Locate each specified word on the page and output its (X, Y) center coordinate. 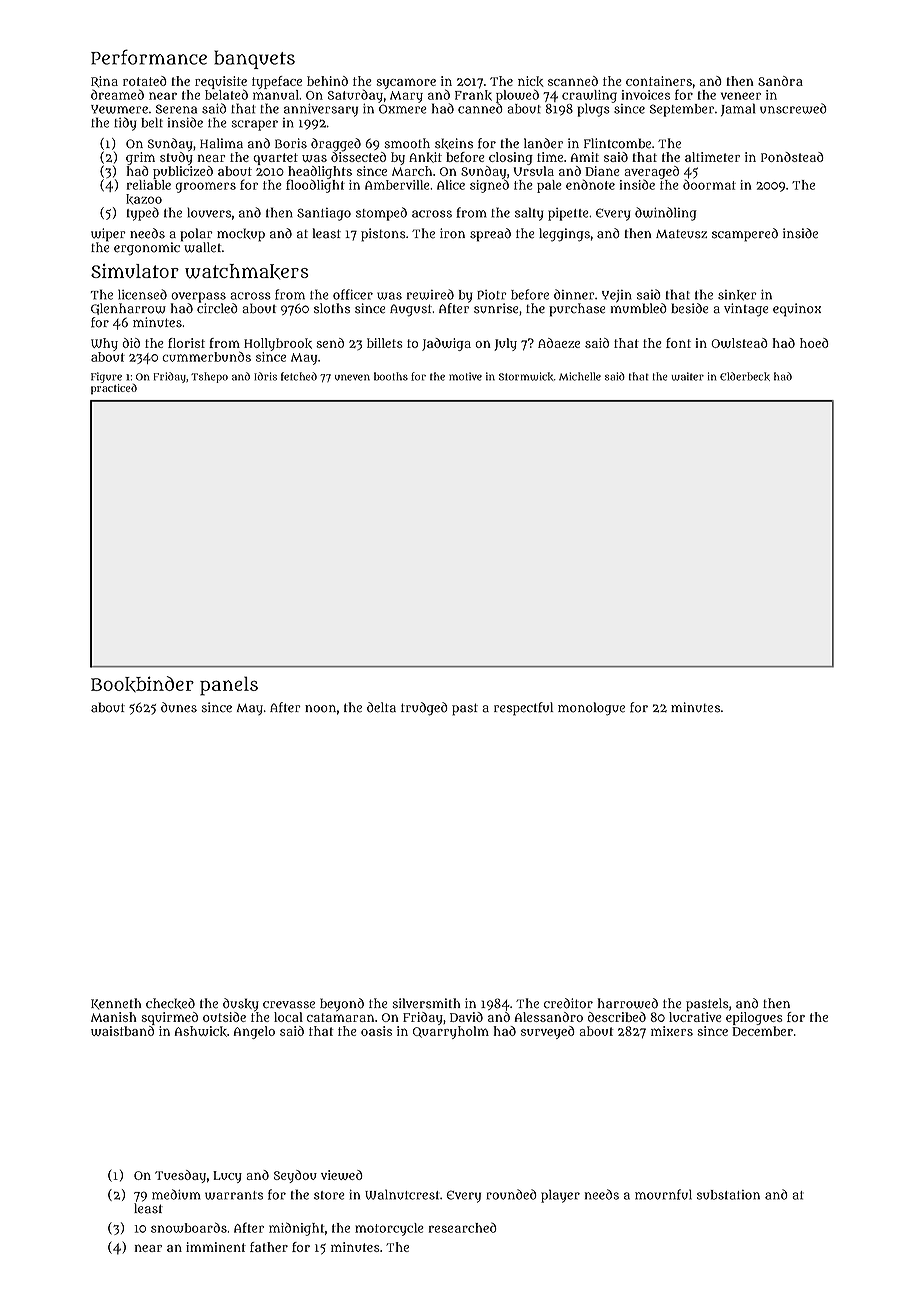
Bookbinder (142, 684)
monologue (591, 709)
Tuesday (180, 1176)
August (411, 310)
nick (531, 81)
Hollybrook (278, 344)
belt (152, 122)
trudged (424, 709)
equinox (797, 310)
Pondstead (792, 157)
